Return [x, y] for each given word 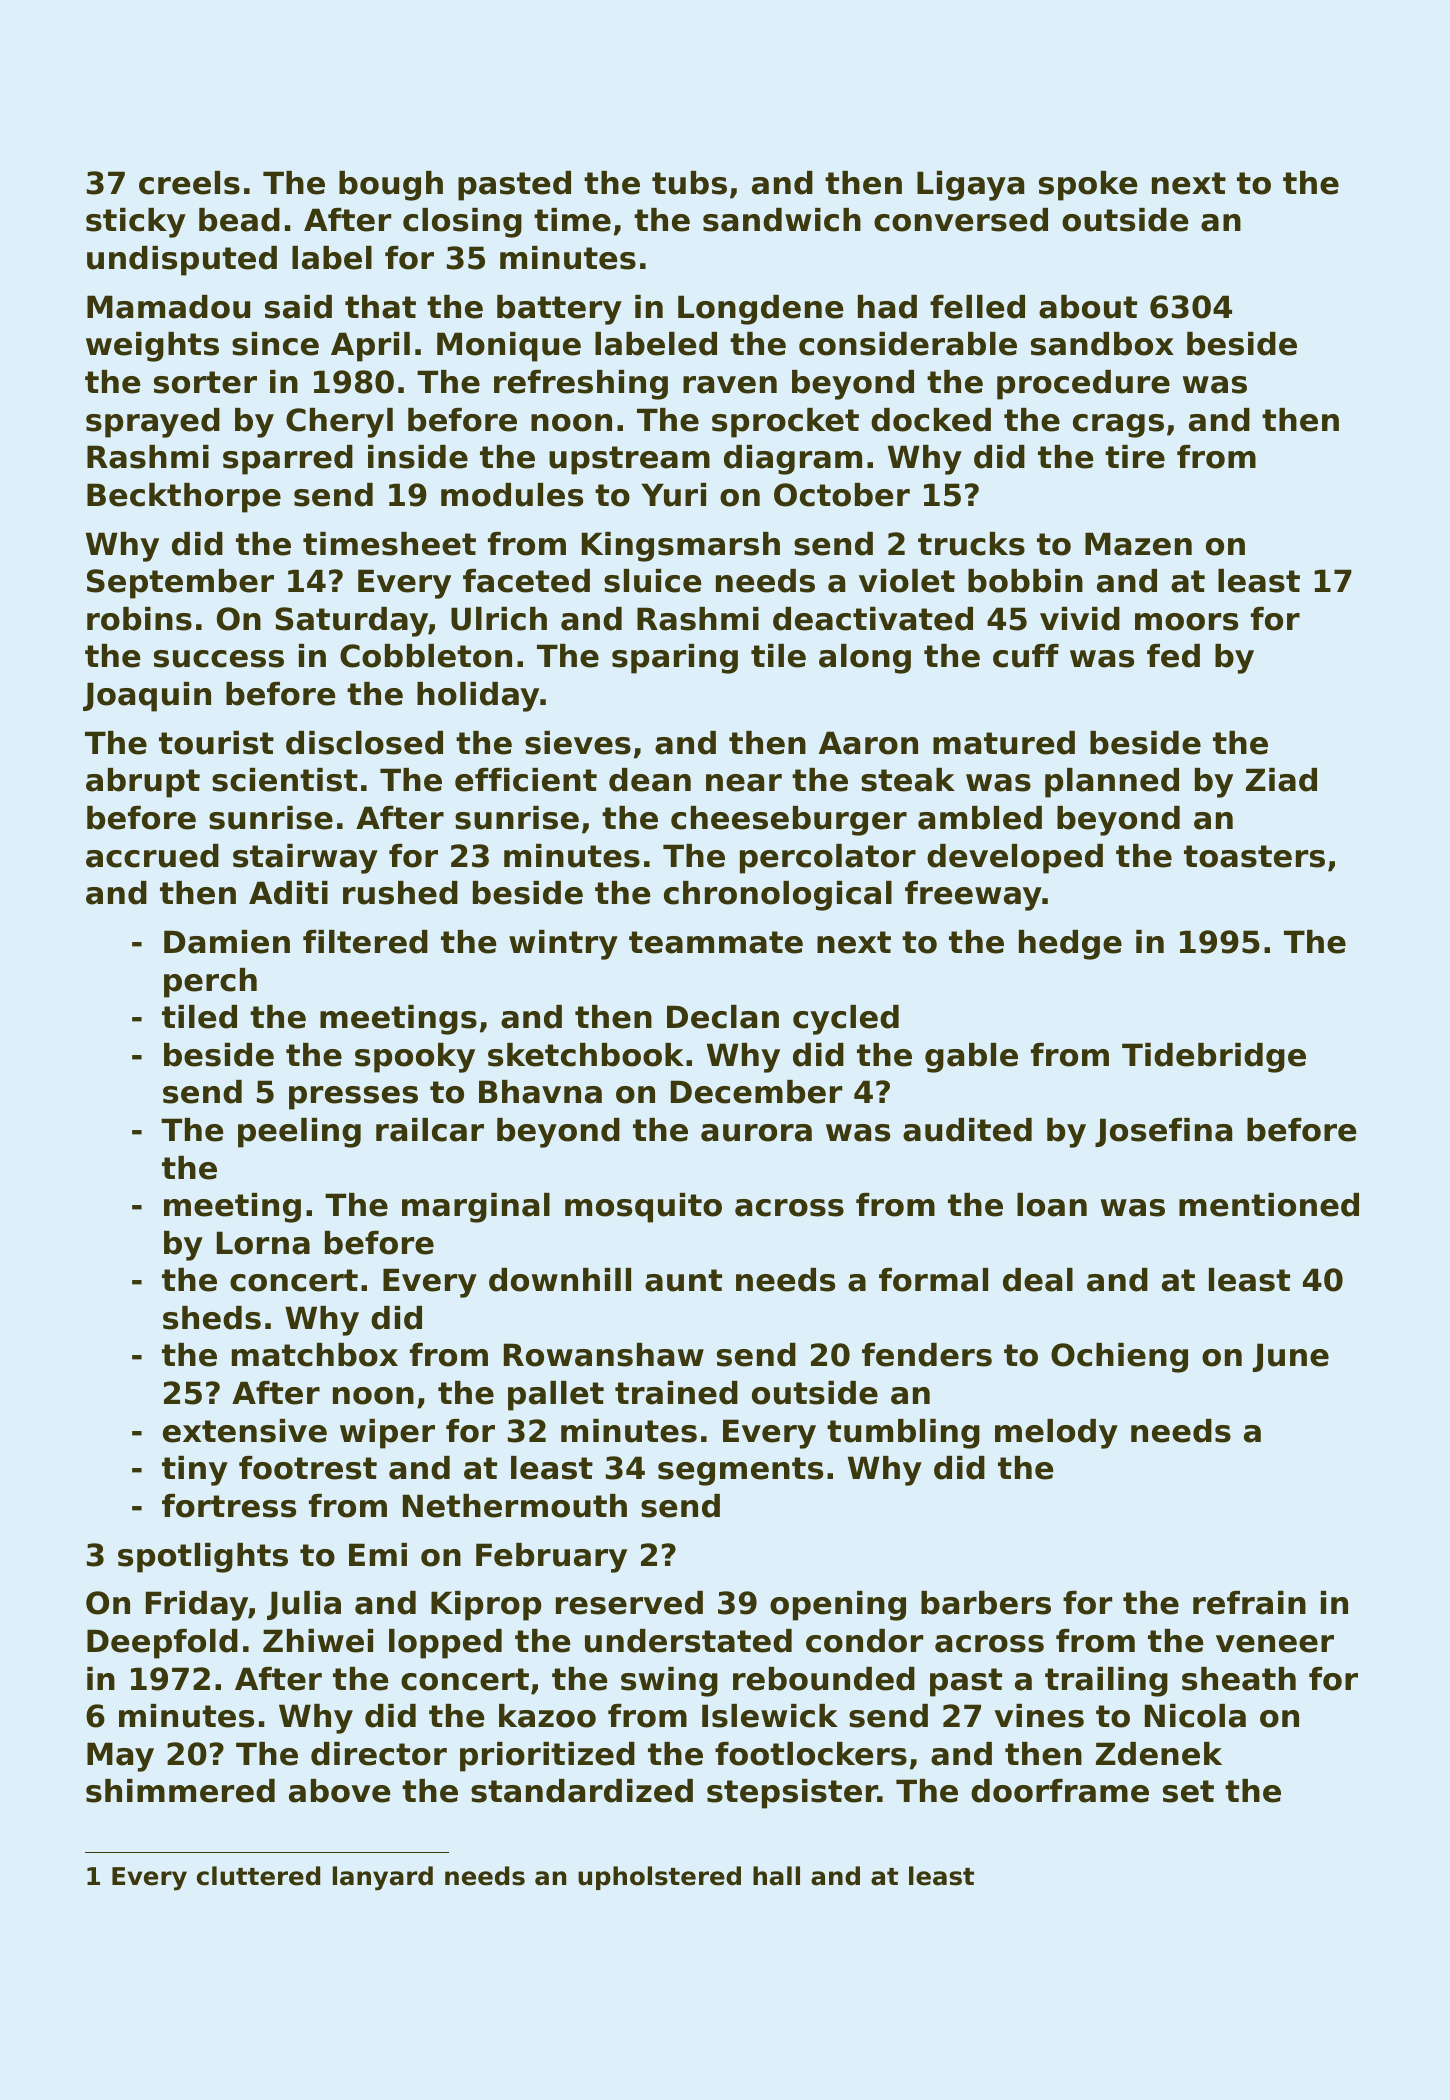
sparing [675, 659]
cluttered [258, 1876]
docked [931, 420]
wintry [563, 945]
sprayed [153, 423]
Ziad [1281, 780]
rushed [400, 893]
